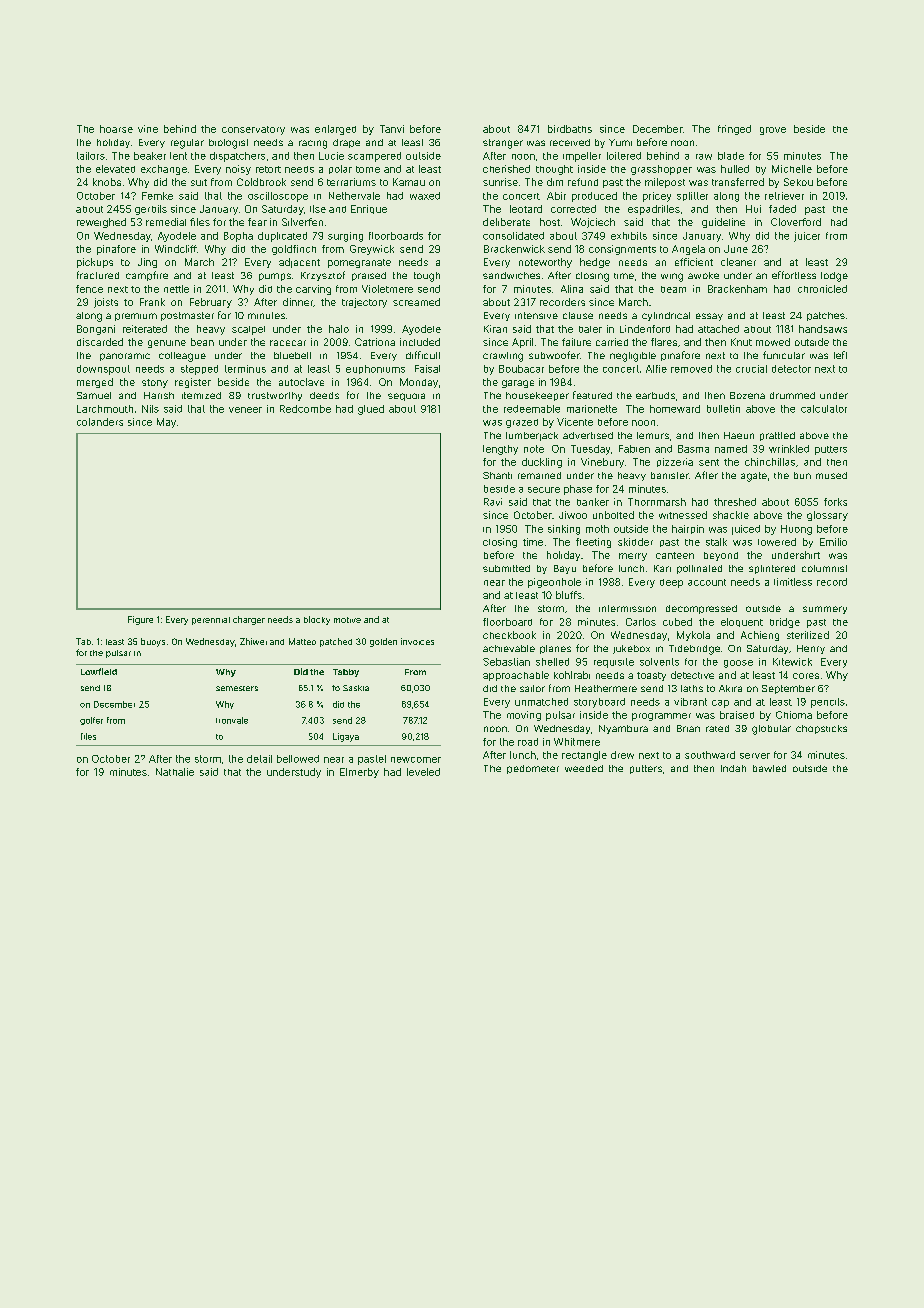 The height and width of the screenshot is (1308, 924). I want to click on chronicled, so click(822, 289).
